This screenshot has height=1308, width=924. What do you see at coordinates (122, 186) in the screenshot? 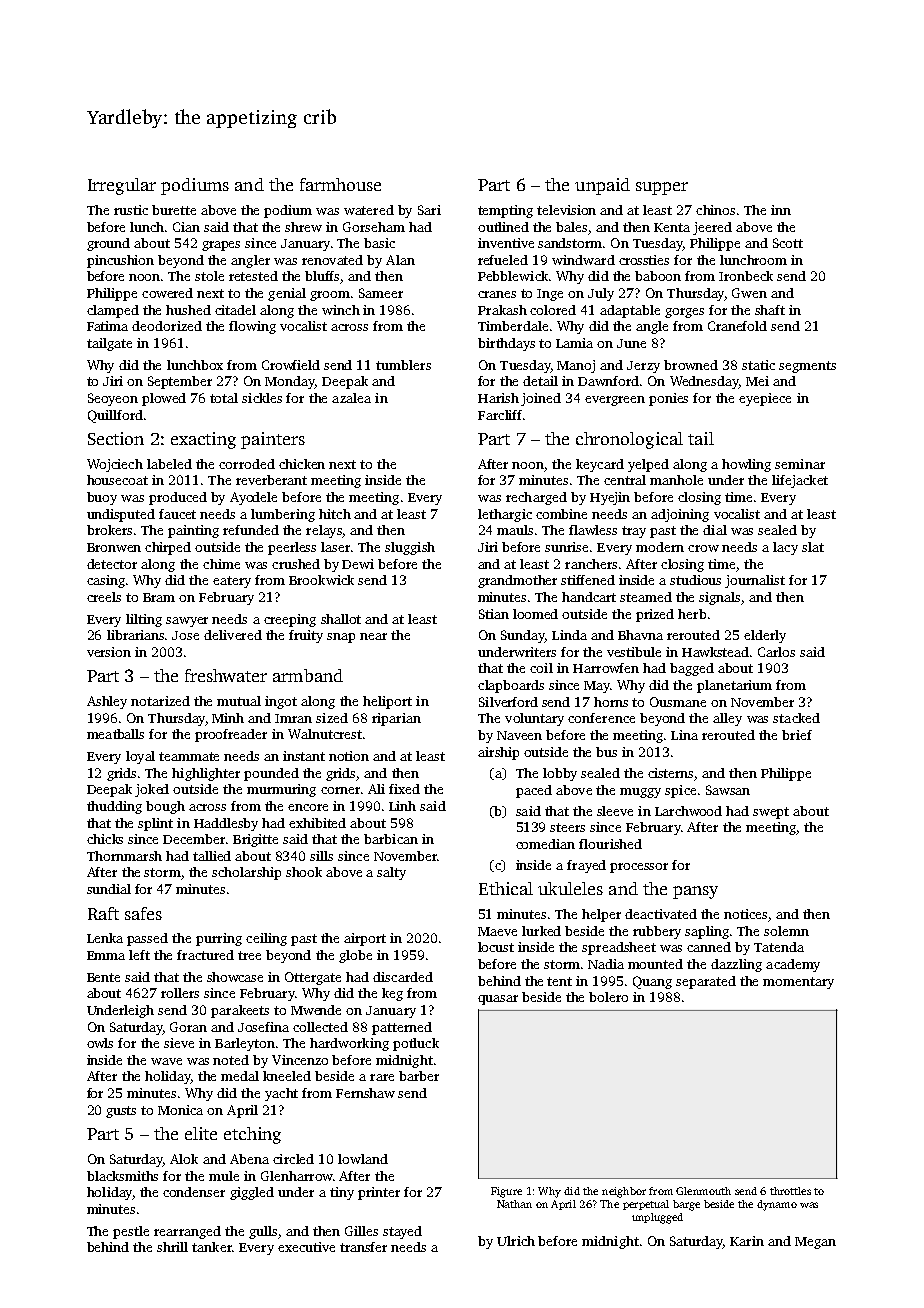
I see `Irregular` at bounding box center [122, 186].
